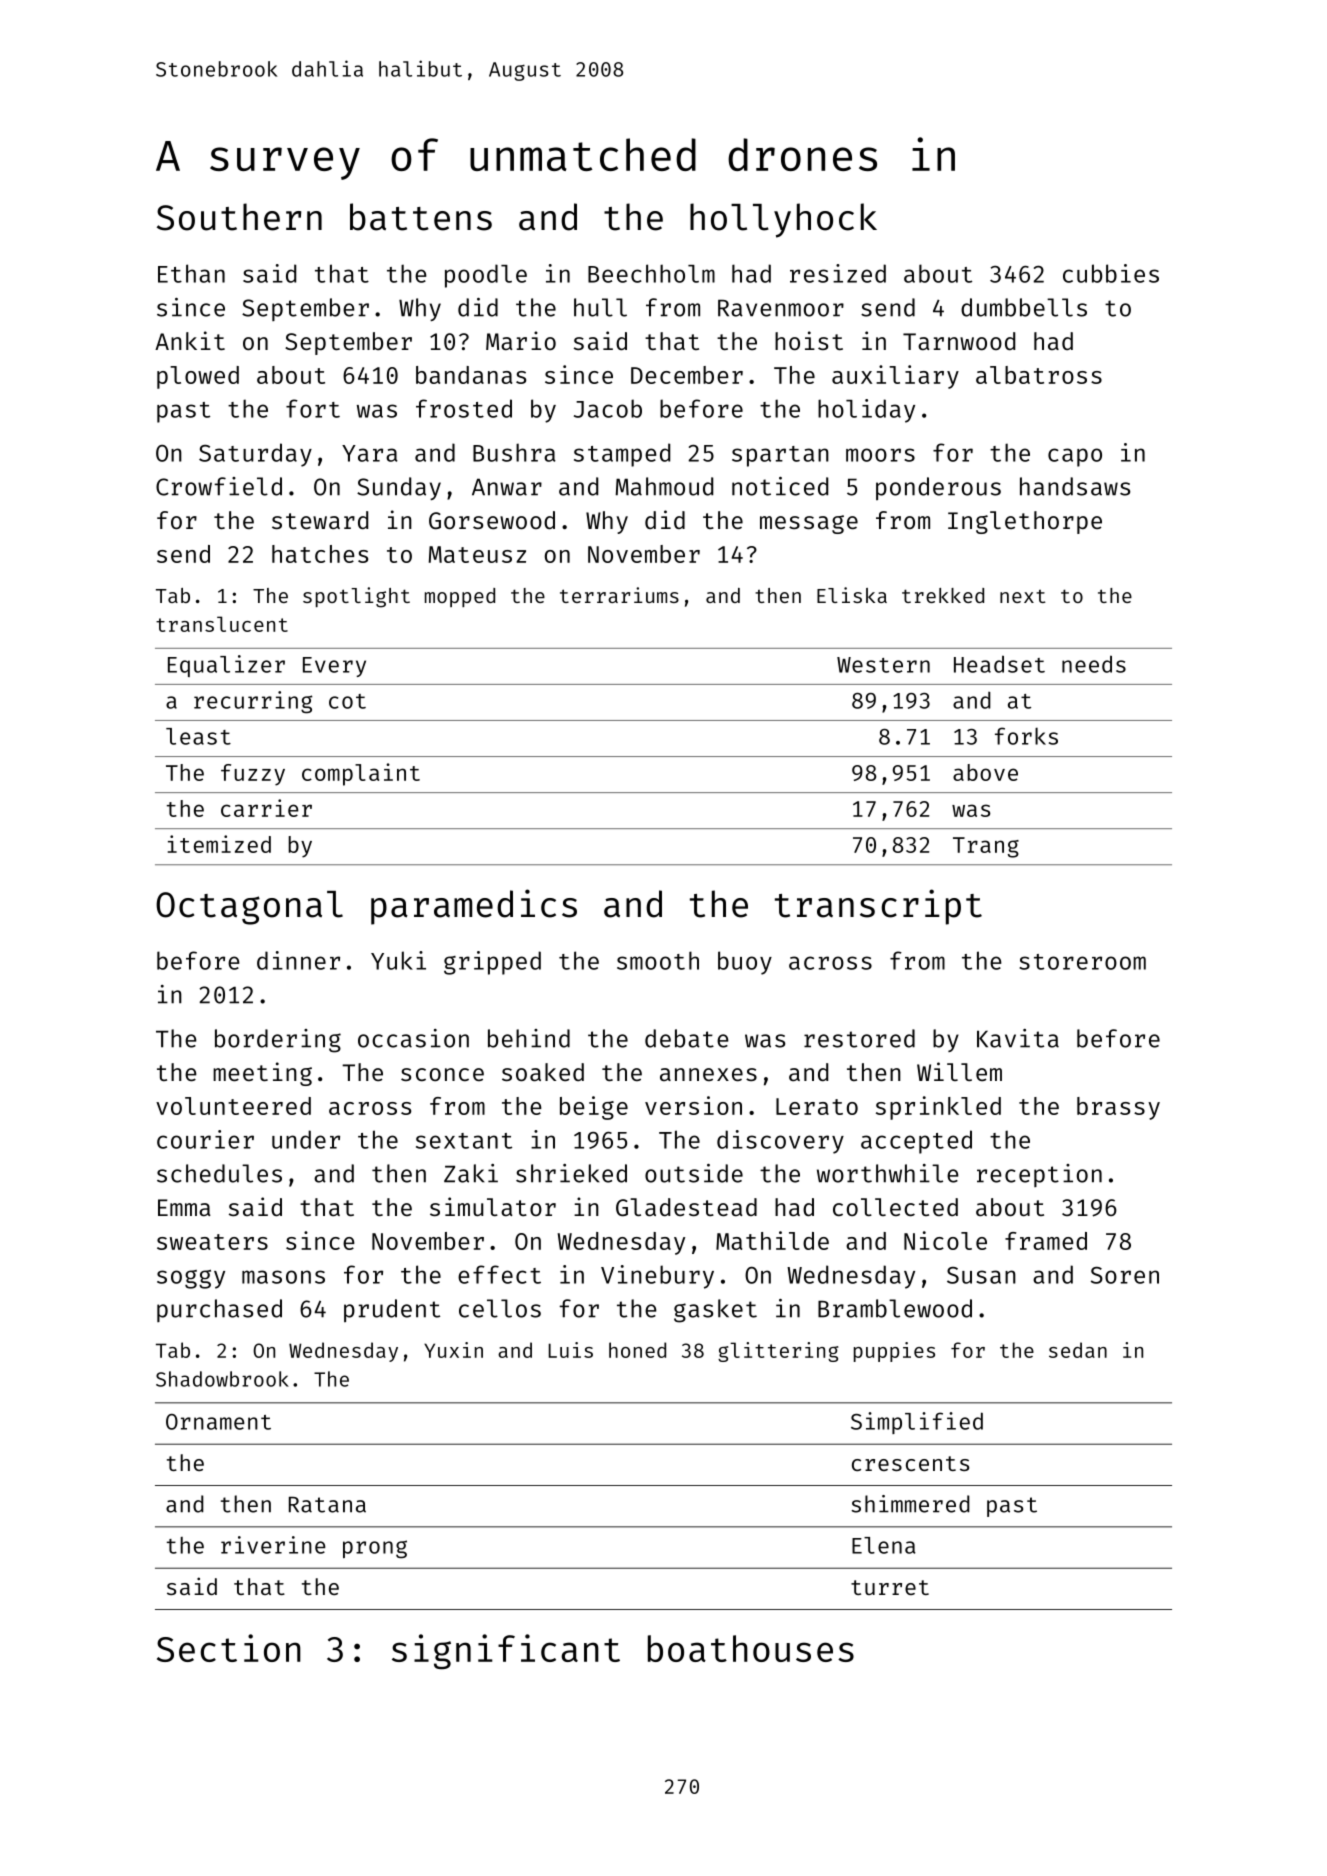 Image resolution: width=1327 pixels, height=1876 pixels. What do you see at coordinates (229, 1648) in the screenshot?
I see `Section` at bounding box center [229, 1648].
